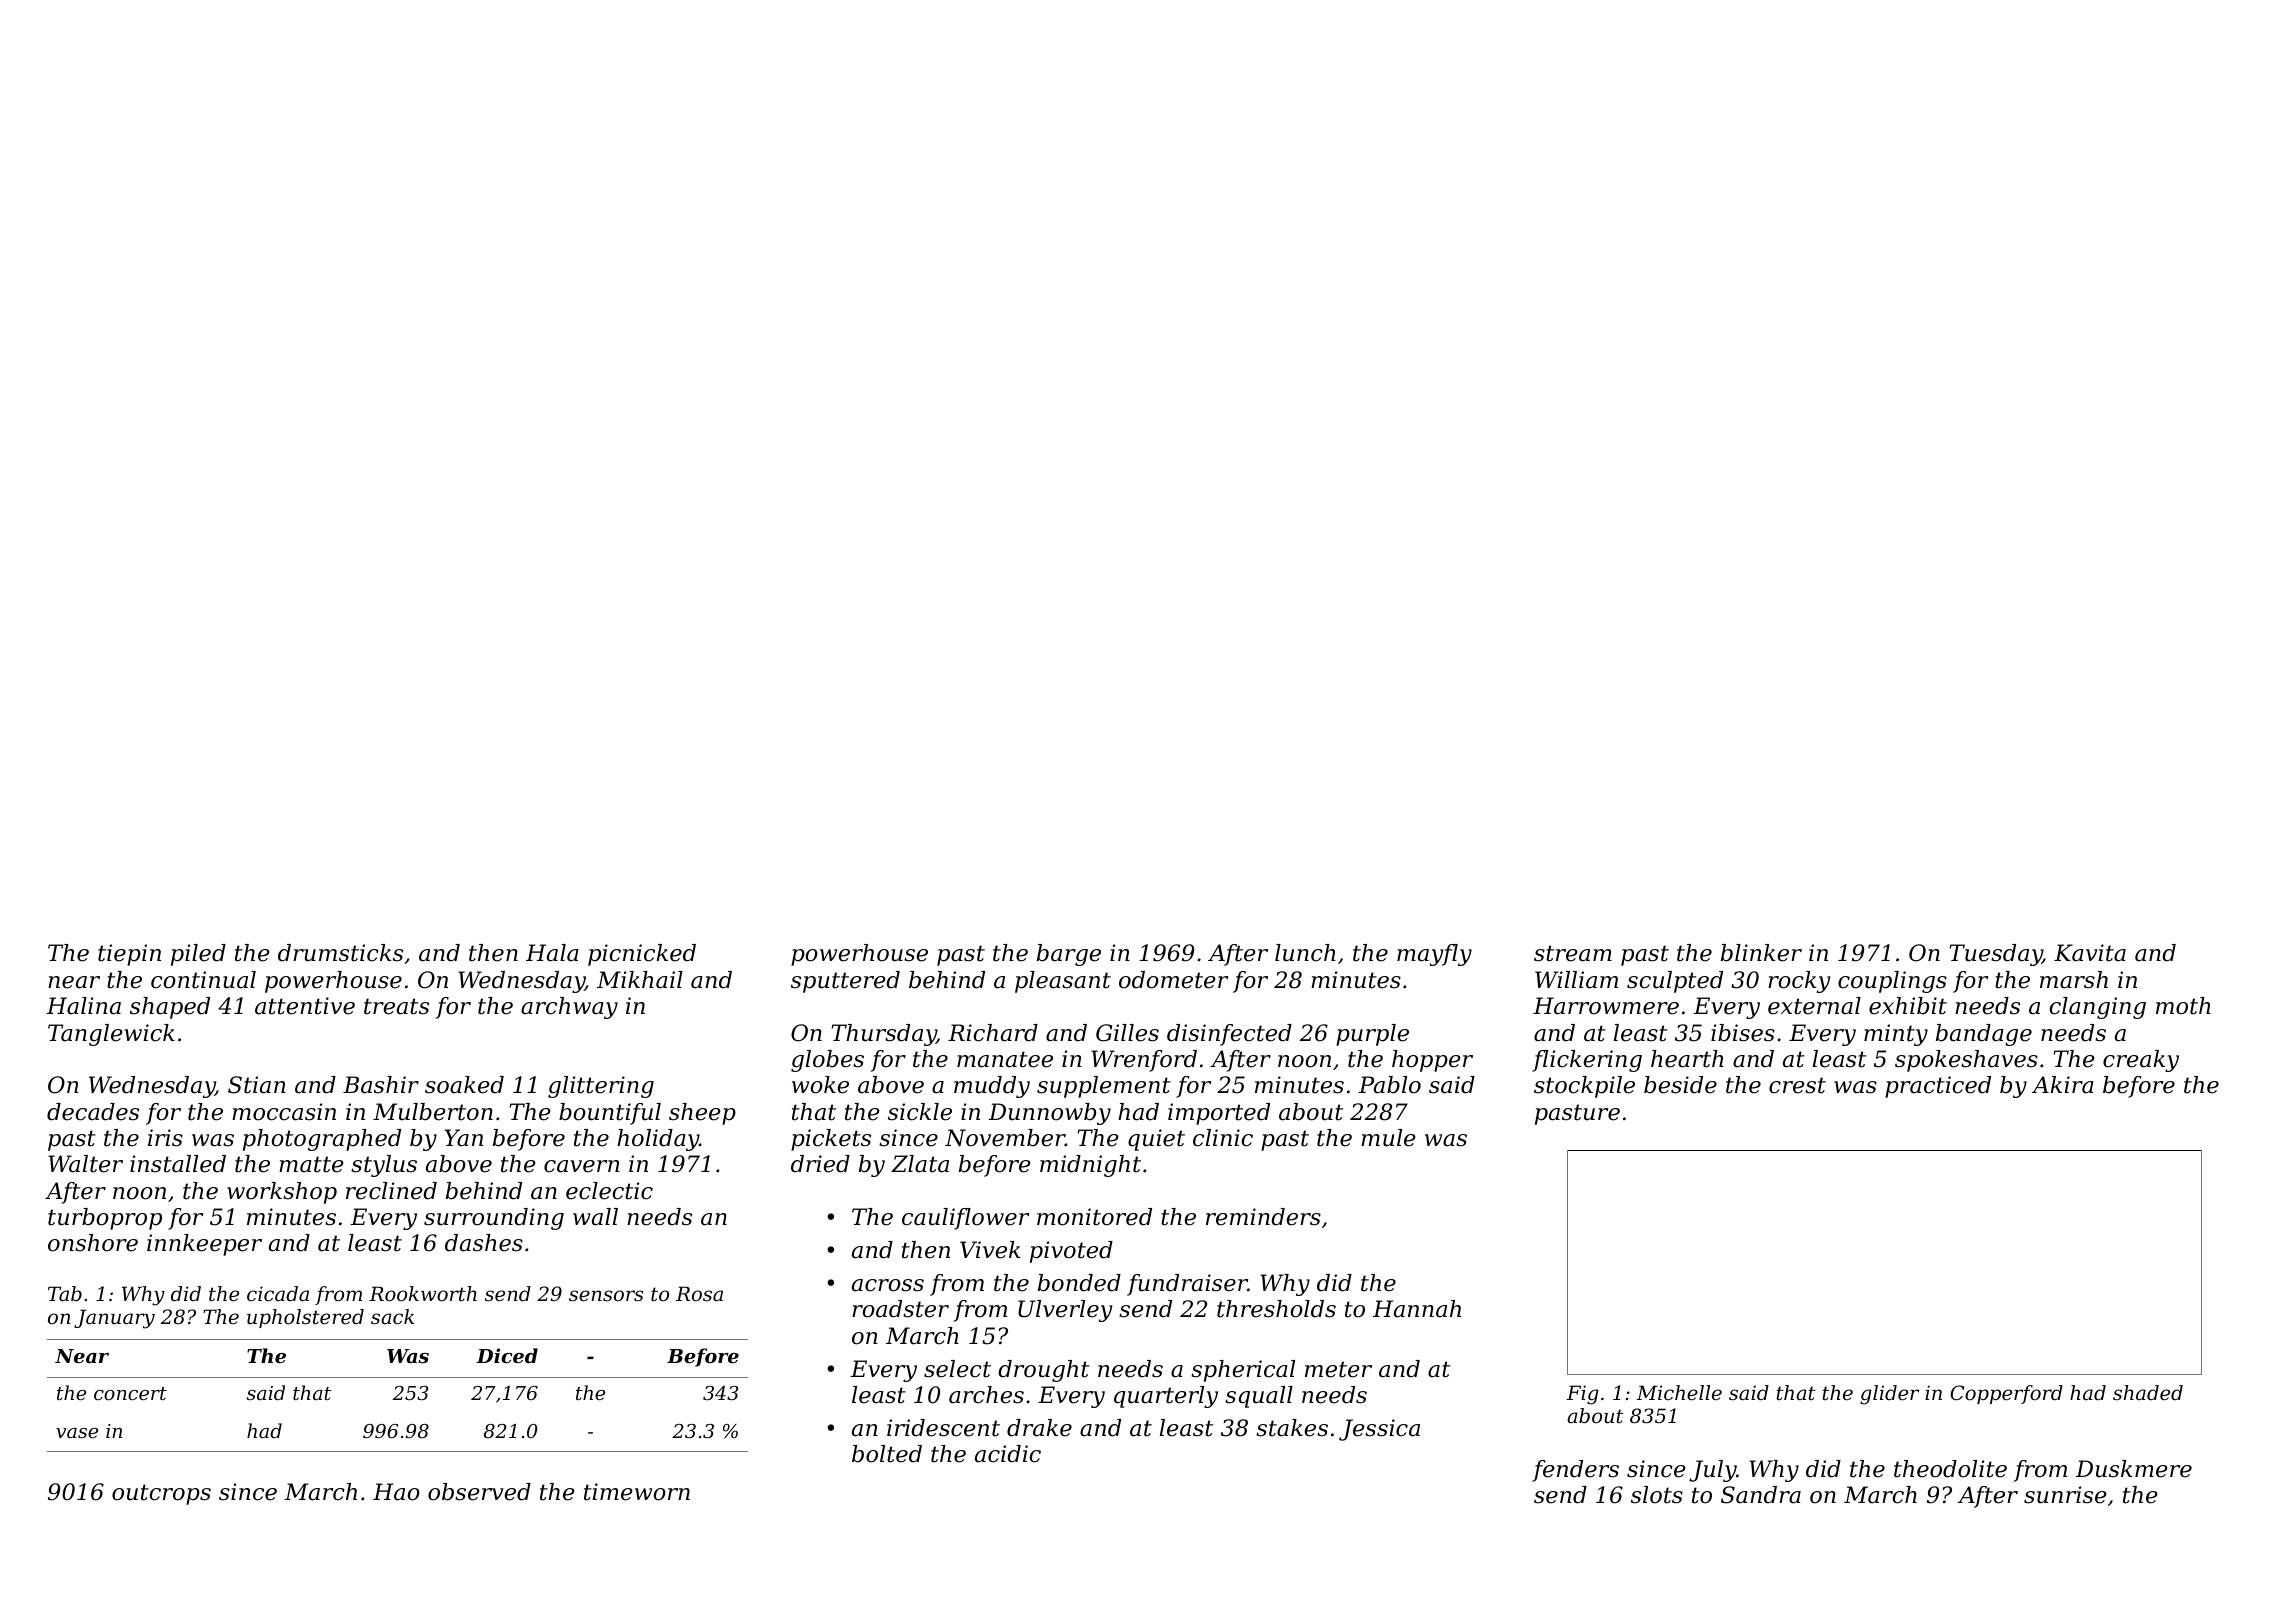 Image resolution: width=2282 pixels, height=1614 pixels. I want to click on slots, so click(1657, 1495).
